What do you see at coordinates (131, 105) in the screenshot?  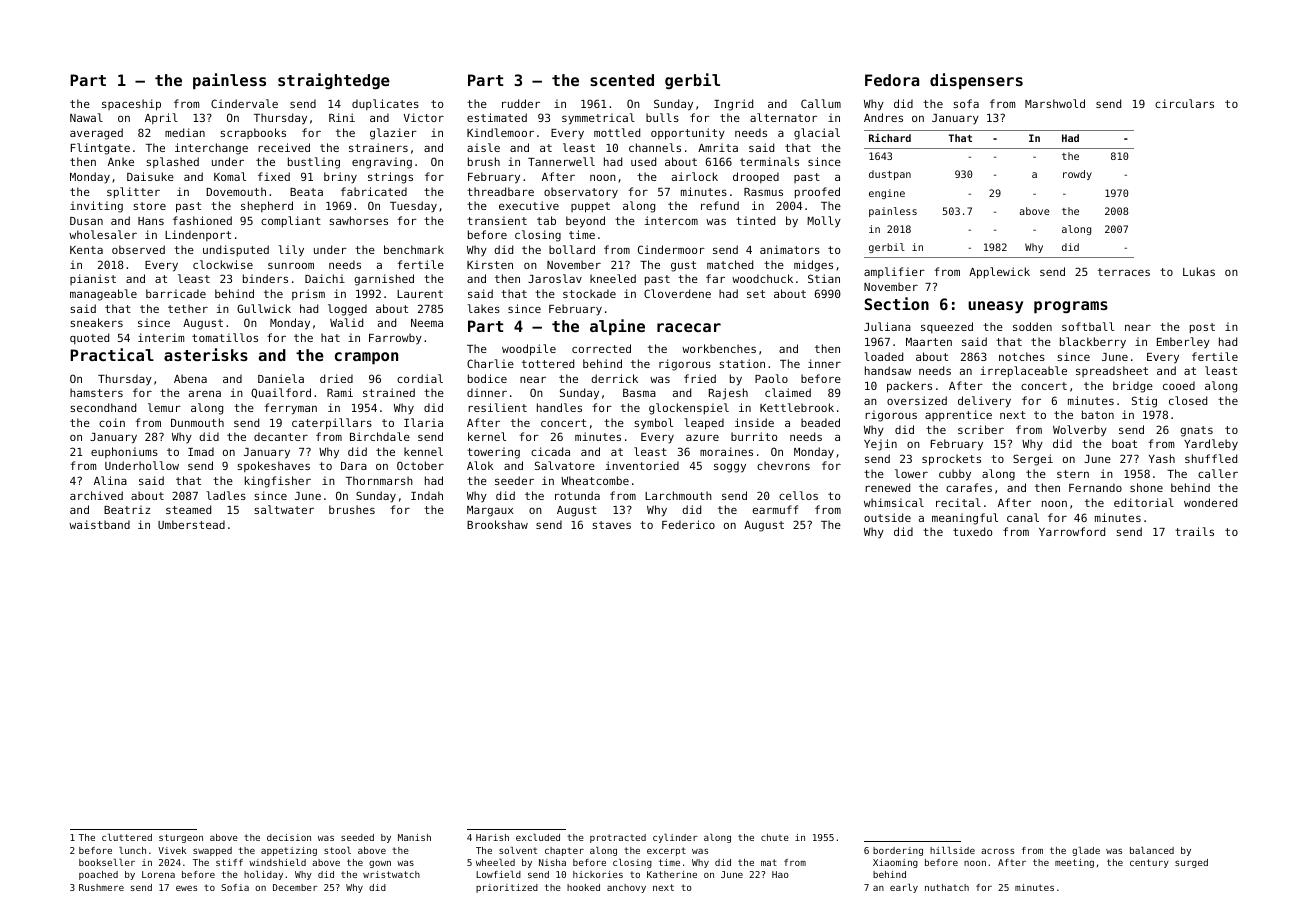 I see `spaceship` at bounding box center [131, 105].
